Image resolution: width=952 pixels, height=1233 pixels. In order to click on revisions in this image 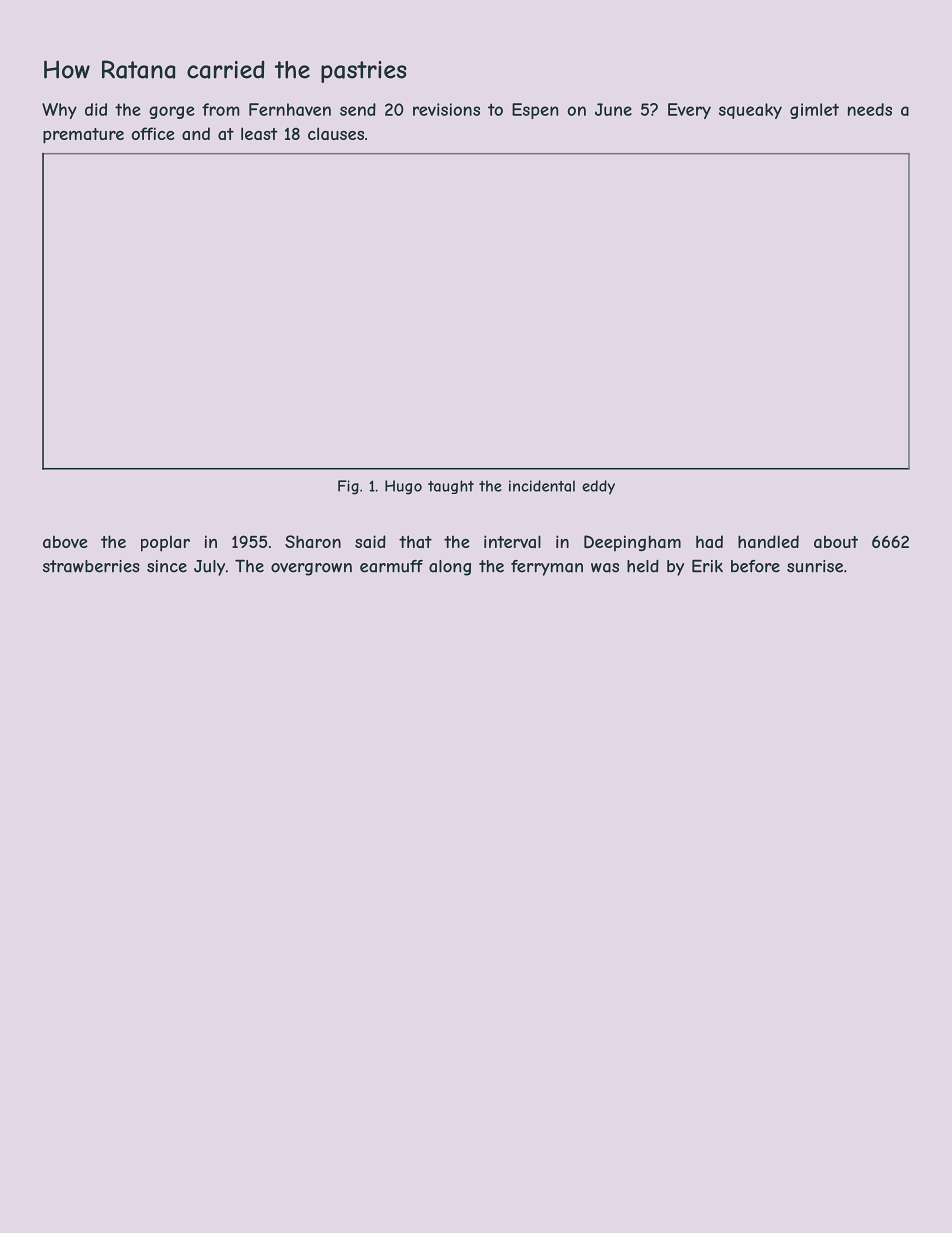, I will do `click(446, 109)`.
